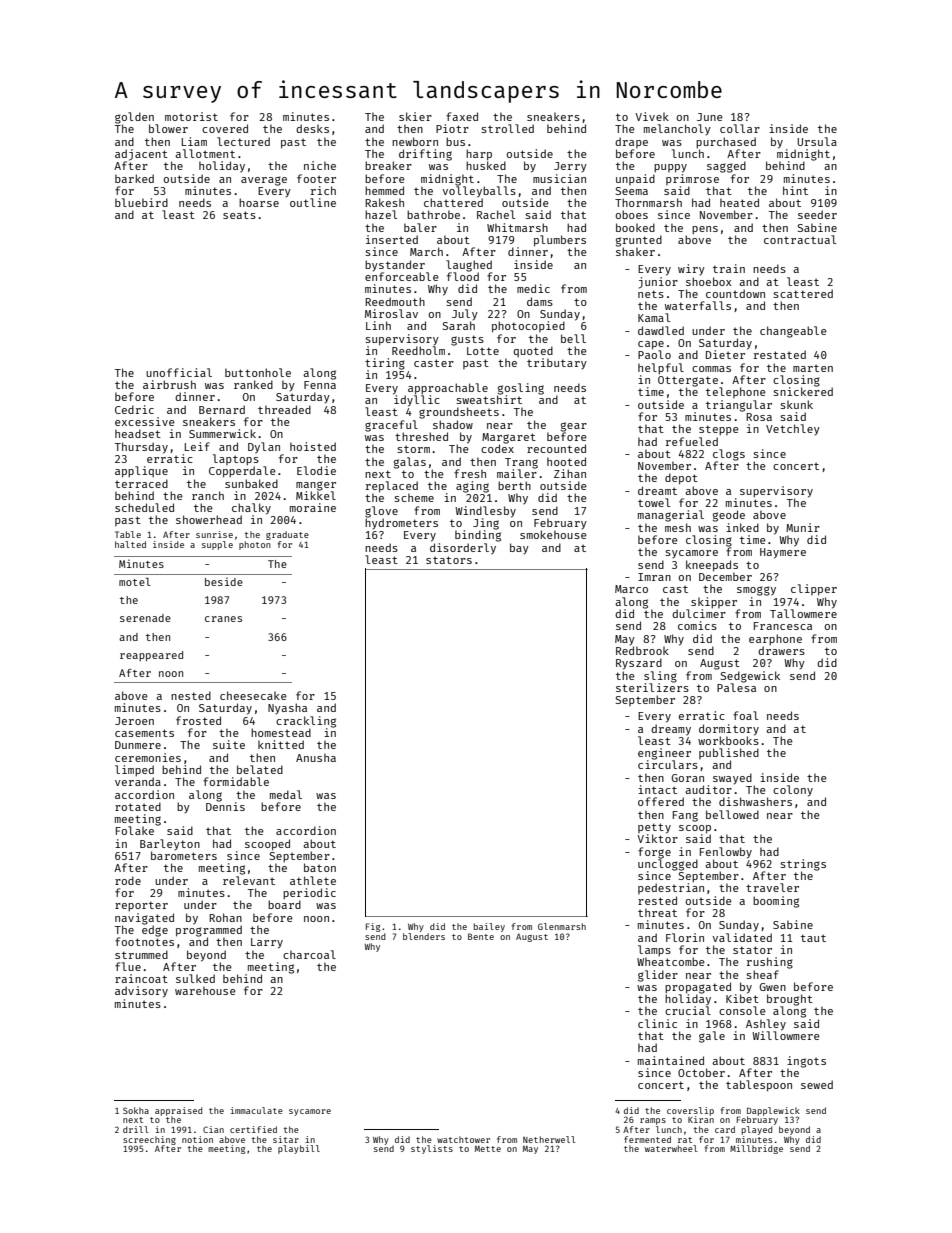  What do you see at coordinates (463, 1139) in the page?
I see `watchtower` at bounding box center [463, 1139].
